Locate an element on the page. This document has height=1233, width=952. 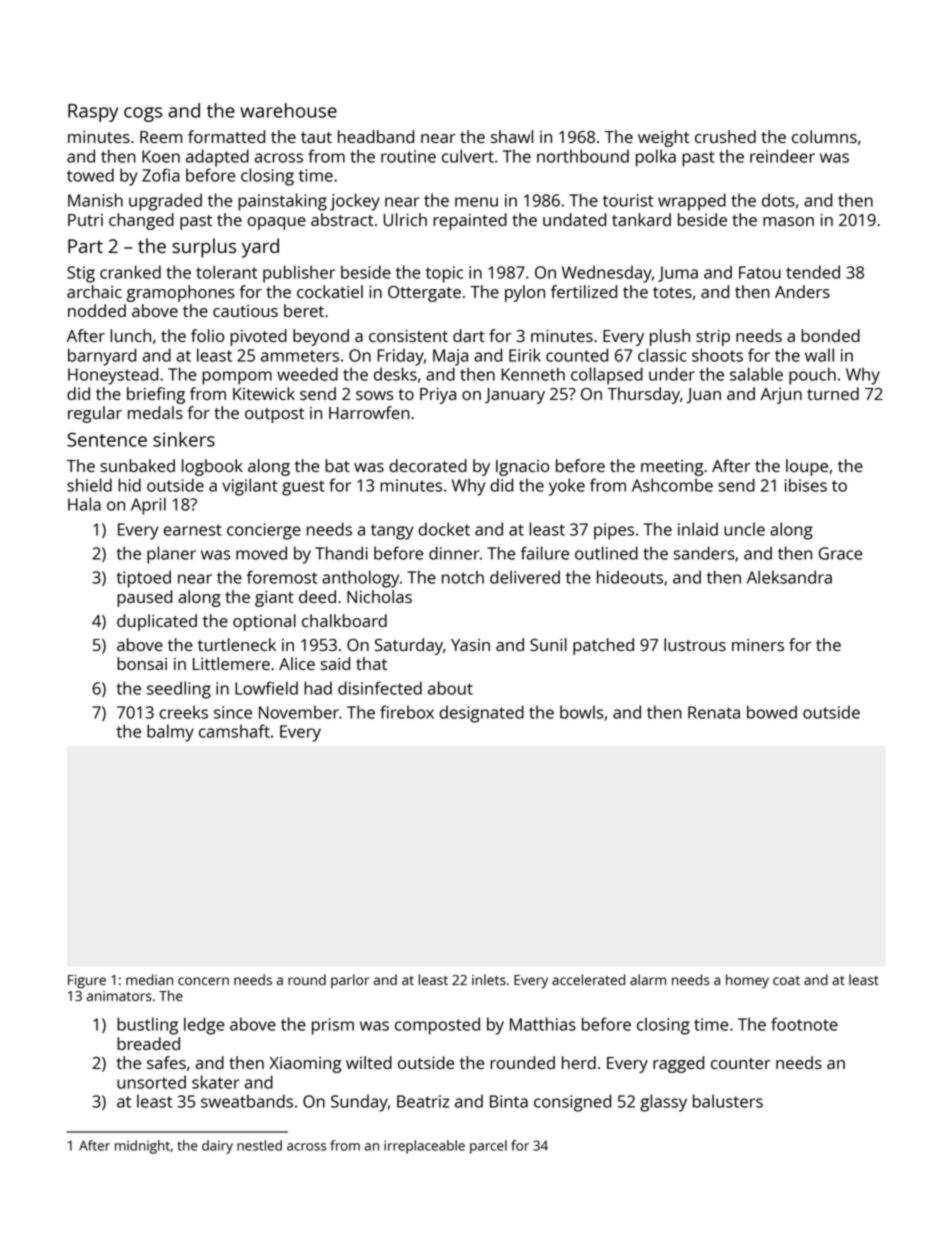
bonsai is located at coordinates (142, 663).
